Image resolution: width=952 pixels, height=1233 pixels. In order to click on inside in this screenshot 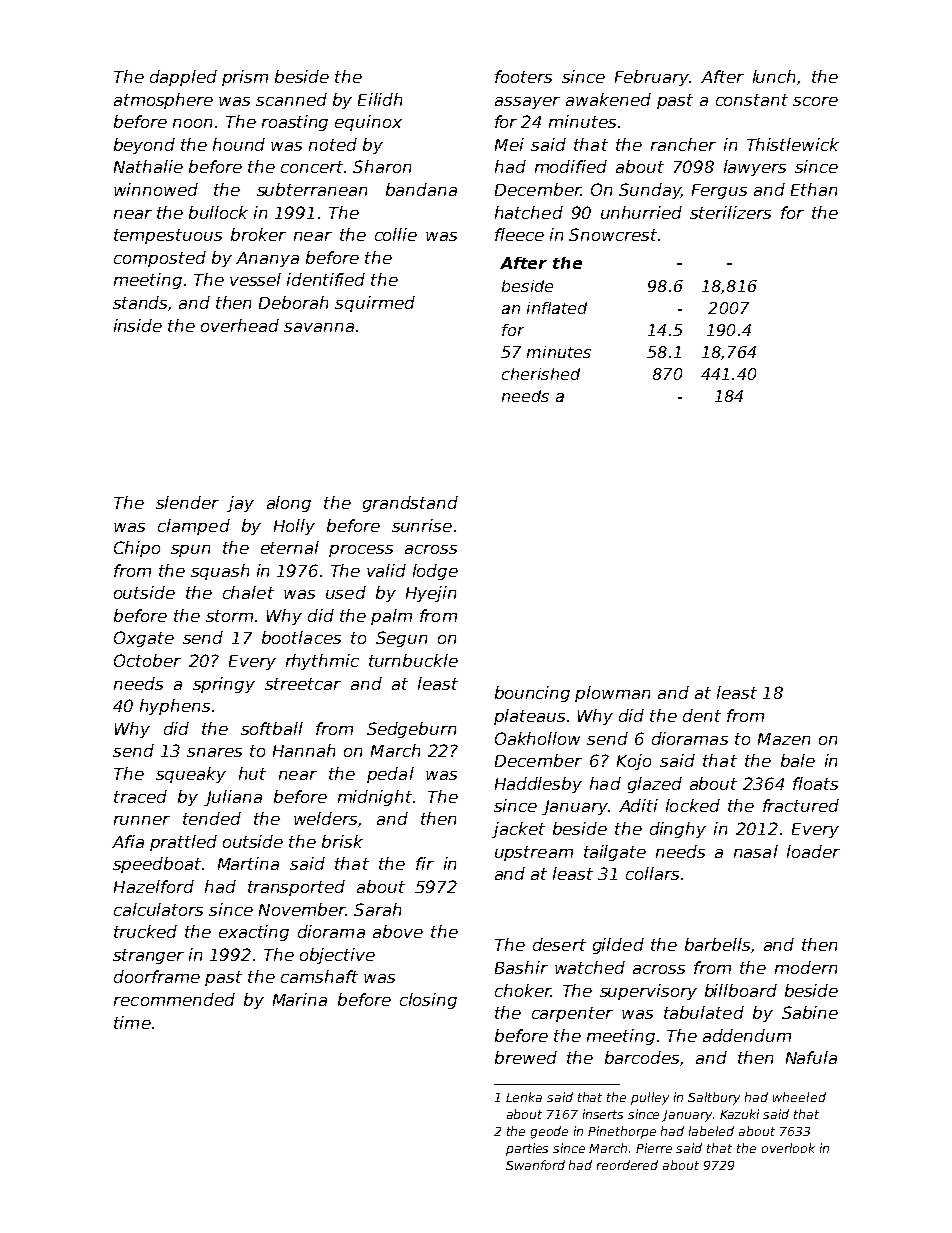, I will do `click(138, 325)`.
